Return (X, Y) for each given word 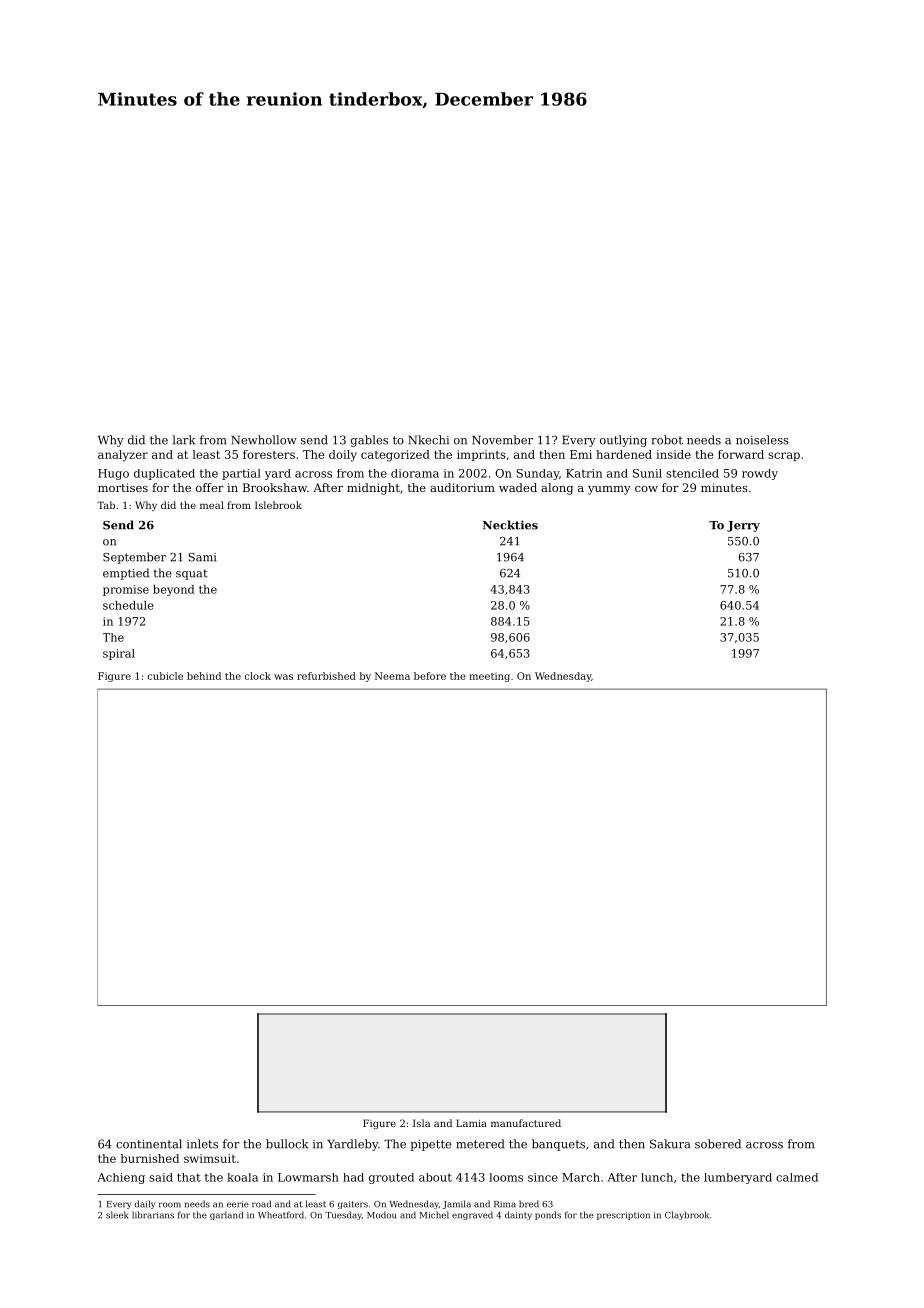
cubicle (165, 676)
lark (183, 440)
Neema (392, 676)
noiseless (762, 440)
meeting (489, 677)
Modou (381, 1215)
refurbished (326, 676)
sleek (117, 1215)
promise (126, 590)
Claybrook (687, 1215)
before (430, 676)
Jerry (743, 526)
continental (149, 1144)
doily (343, 456)
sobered (718, 1144)
